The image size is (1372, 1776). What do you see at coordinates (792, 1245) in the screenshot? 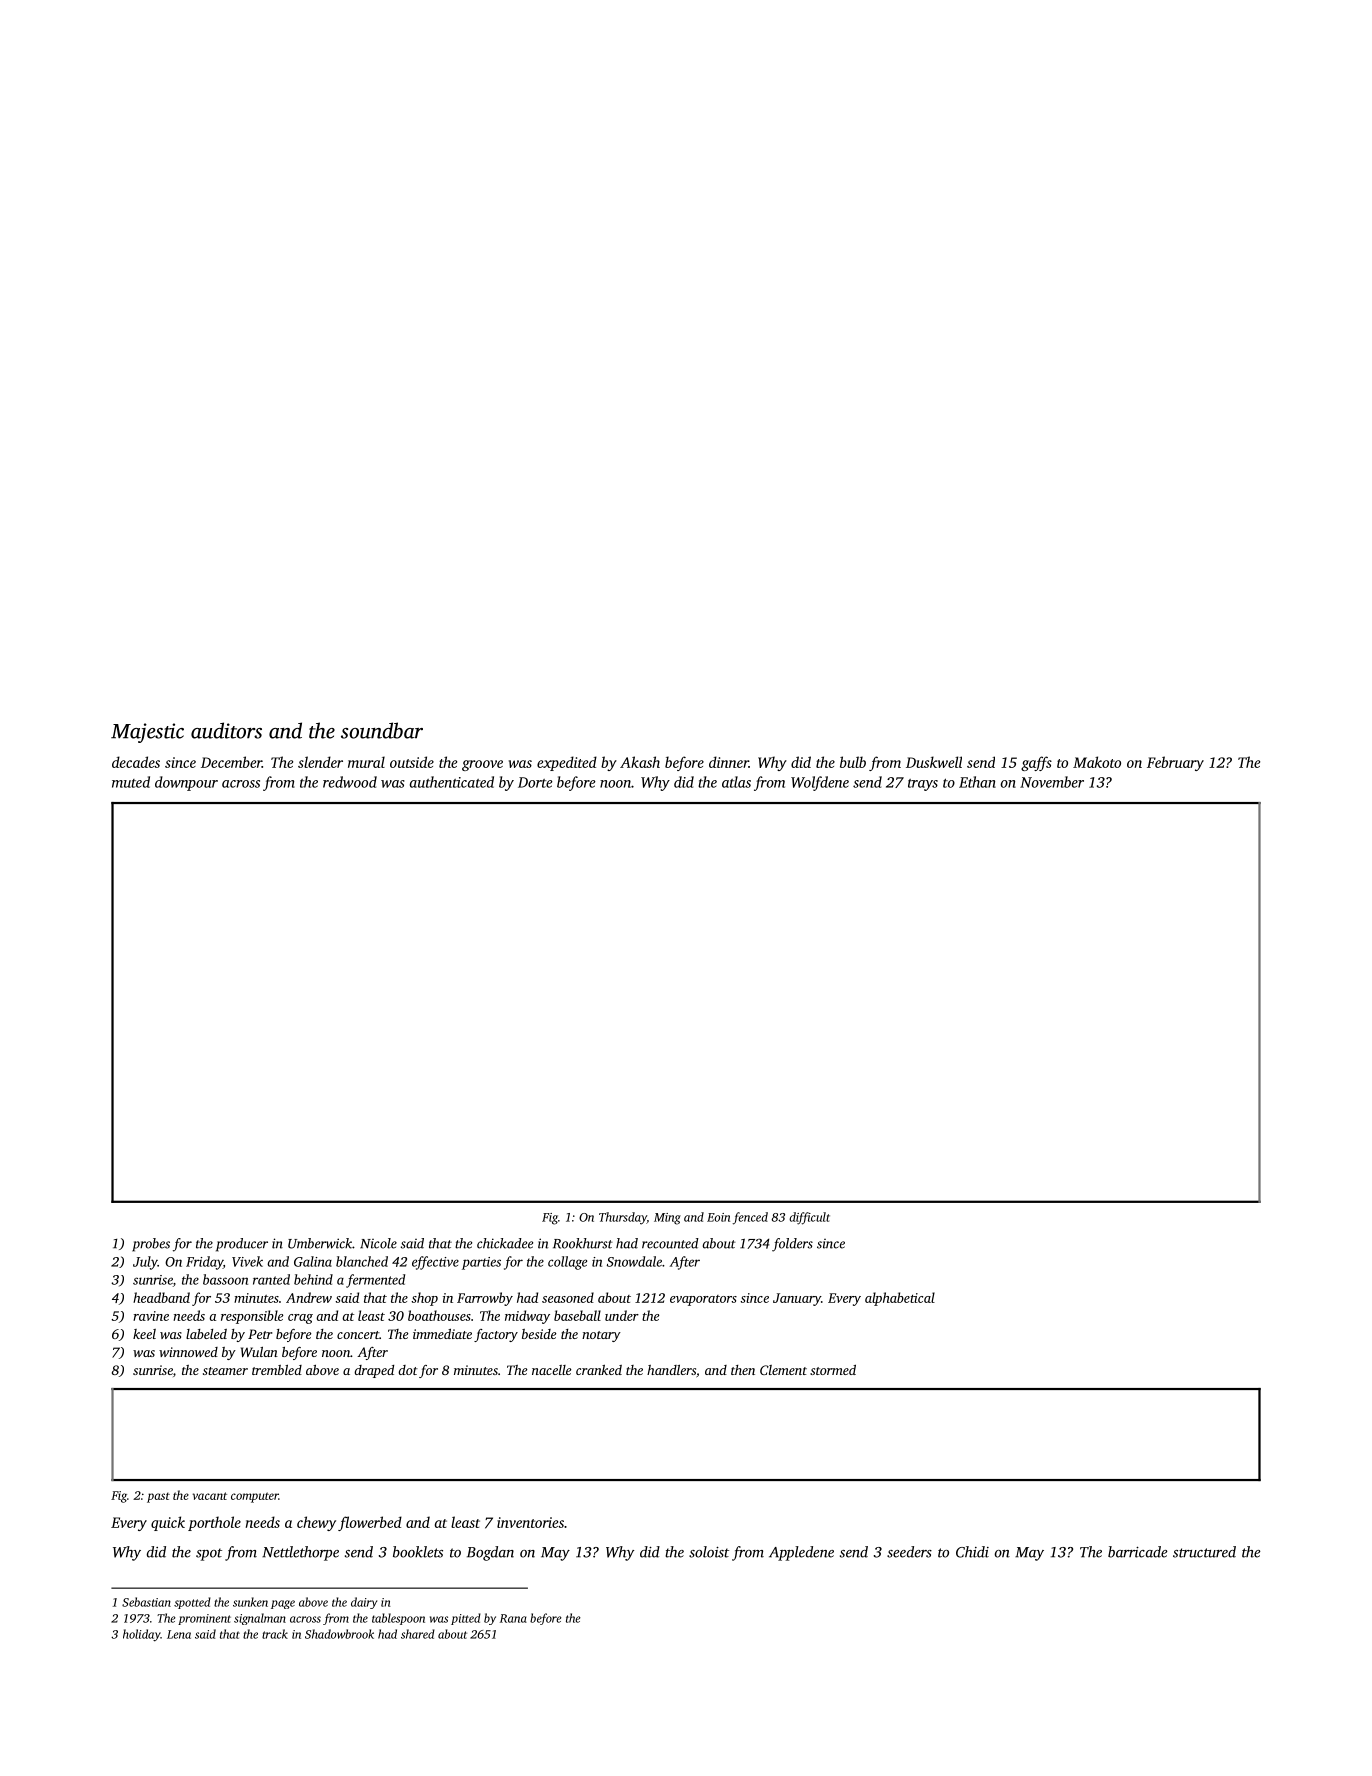
I see `folders` at bounding box center [792, 1245].
